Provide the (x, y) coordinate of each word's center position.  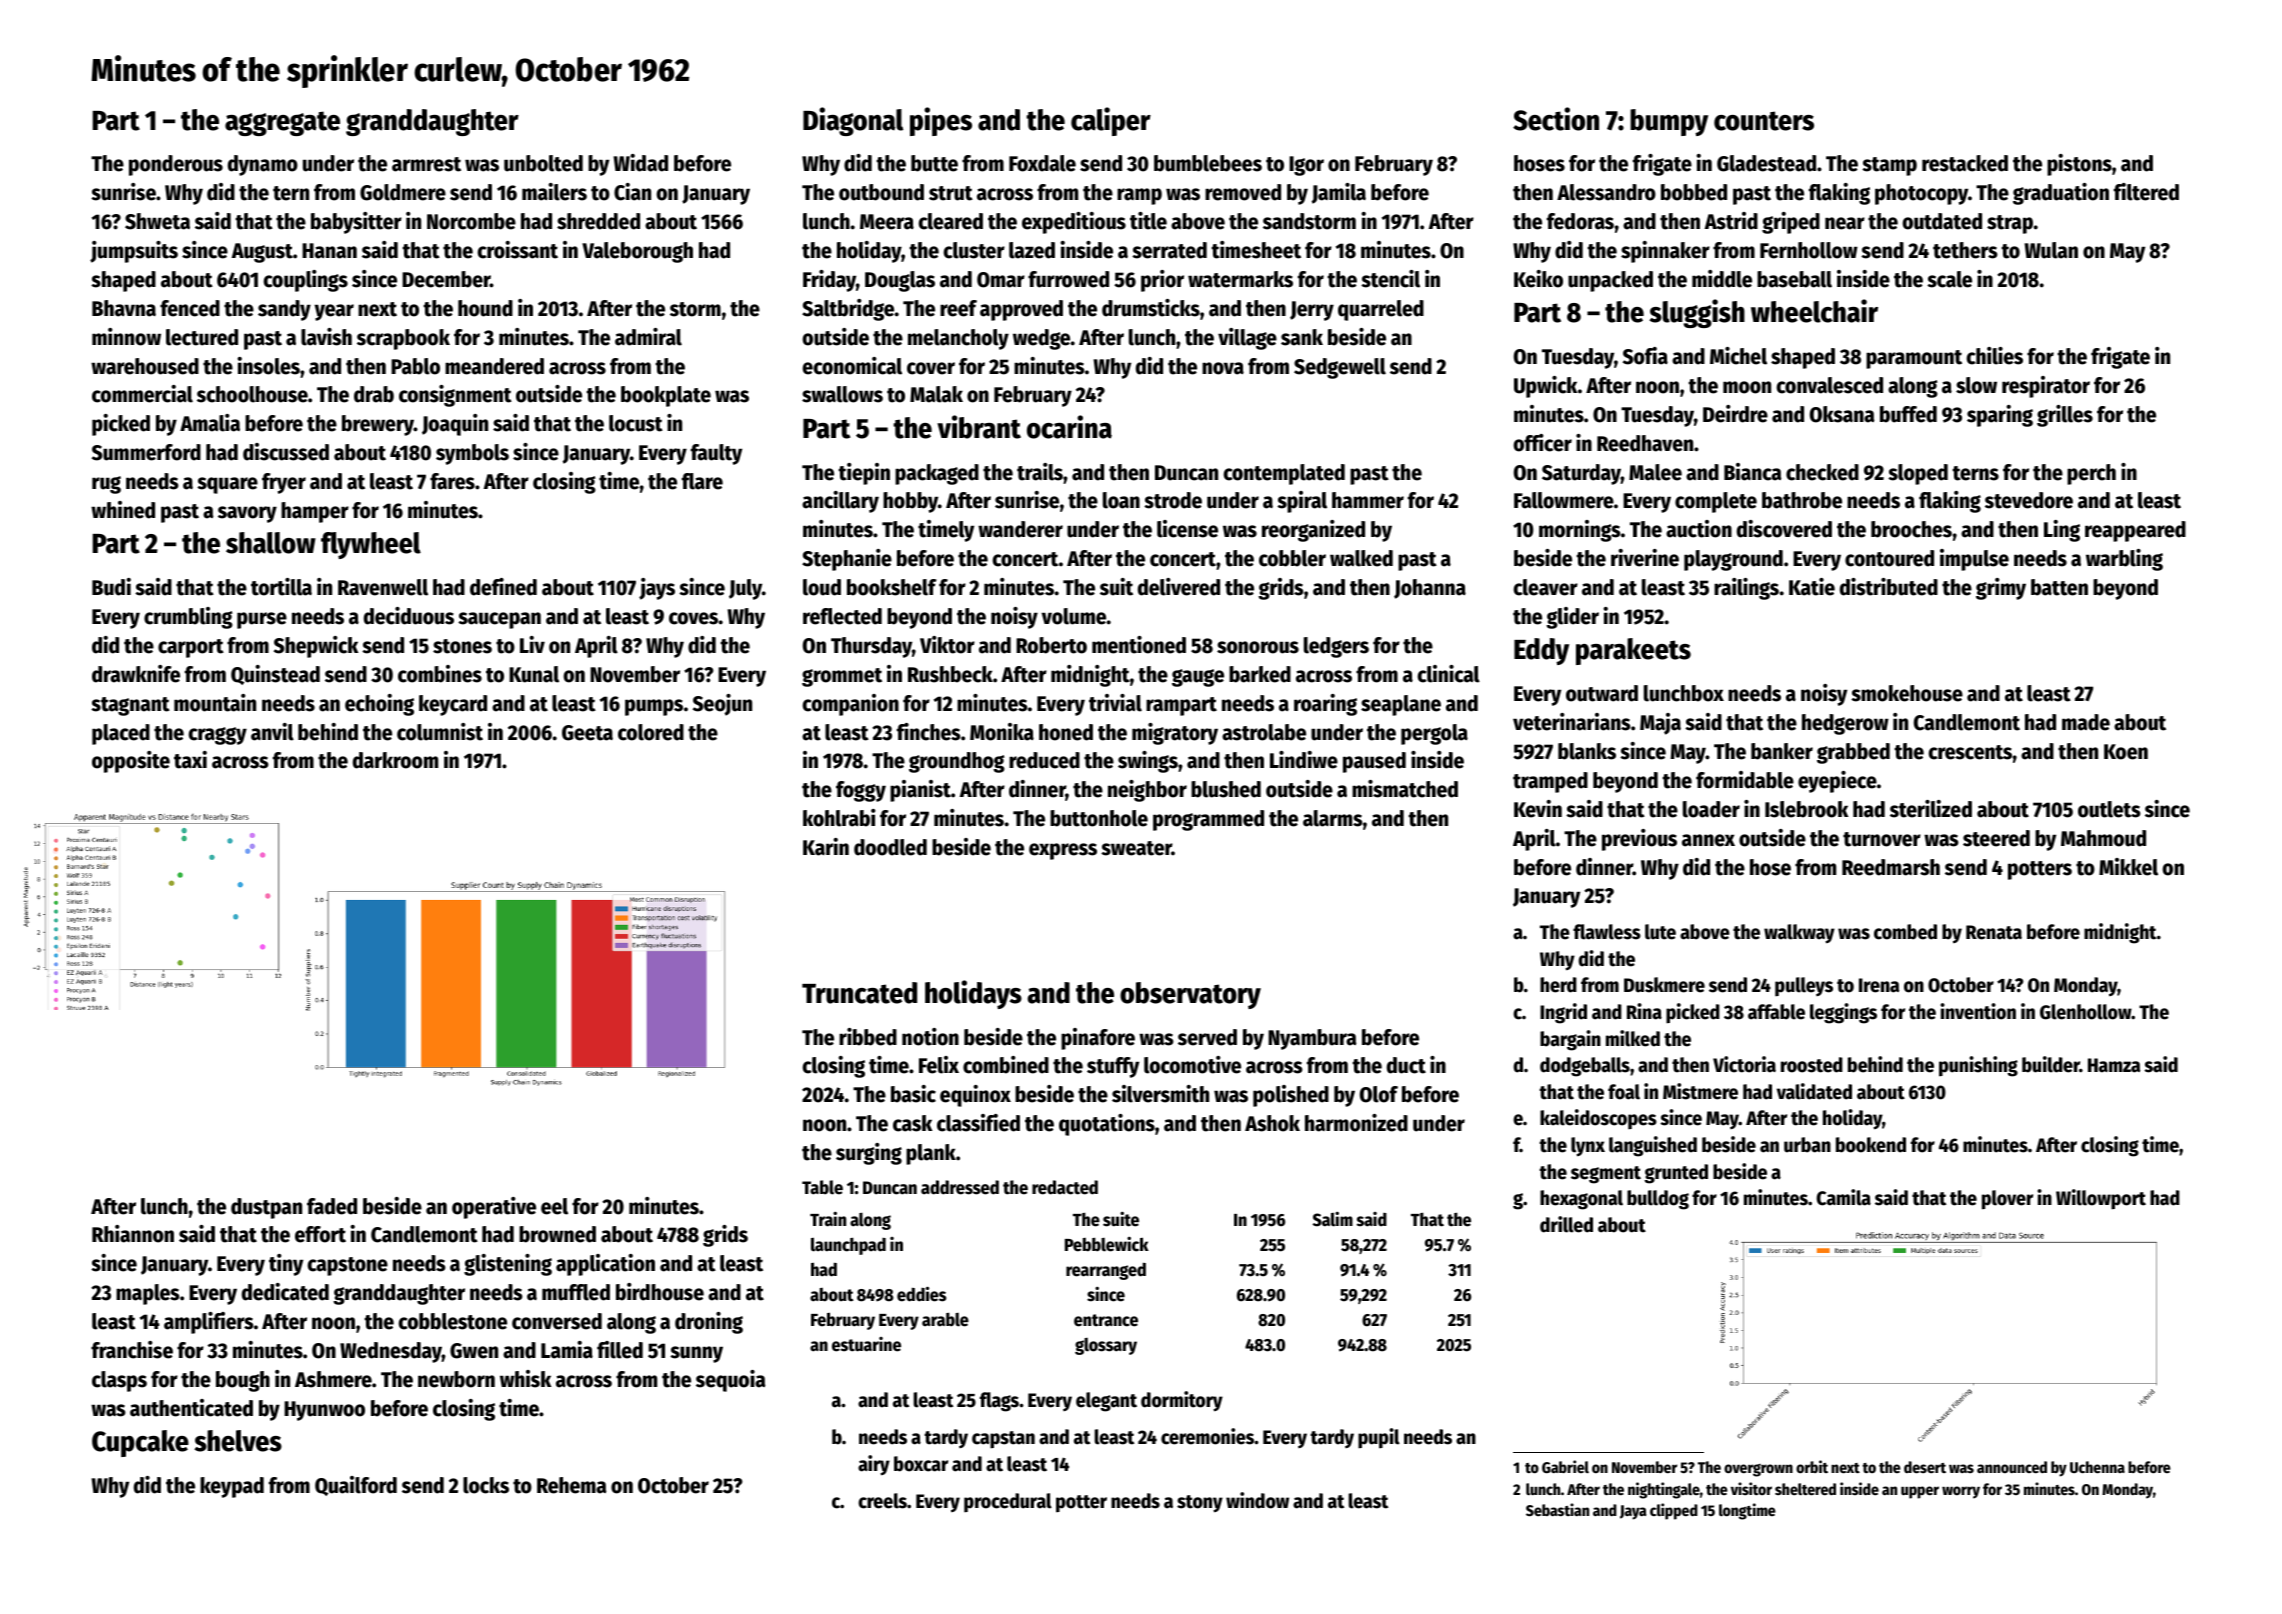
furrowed (1068, 279)
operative (494, 1208)
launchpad (848, 1246)
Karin (826, 847)
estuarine (866, 1344)
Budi (111, 587)
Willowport (2101, 1199)
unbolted (543, 163)
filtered (2146, 192)
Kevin (1538, 809)
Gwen (474, 1351)
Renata (1994, 932)
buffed (1908, 414)
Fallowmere (1564, 500)
